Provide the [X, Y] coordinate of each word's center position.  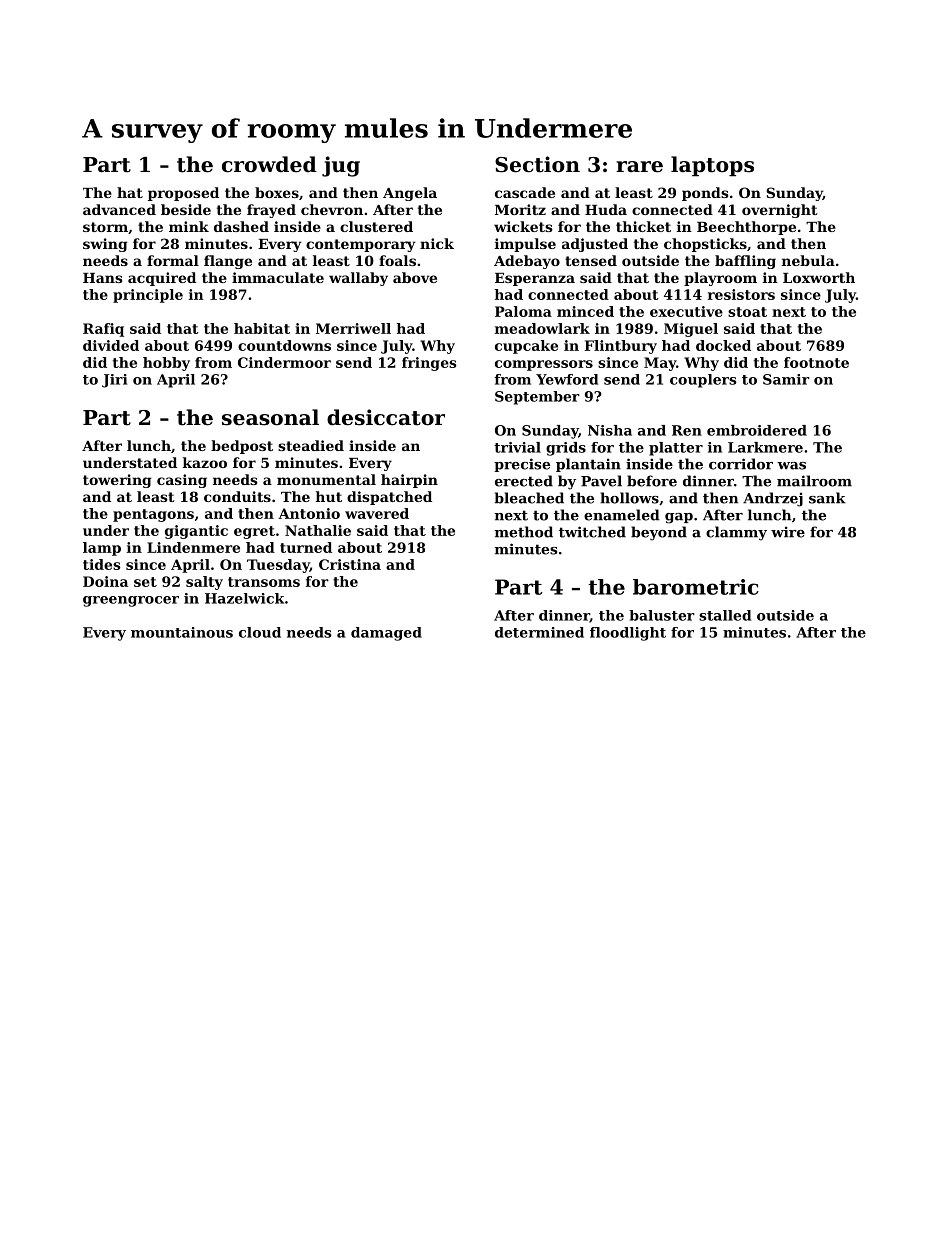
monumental [326, 479]
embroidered [757, 430]
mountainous [182, 632]
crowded [269, 164]
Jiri [114, 381]
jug [341, 166]
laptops [712, 166]
